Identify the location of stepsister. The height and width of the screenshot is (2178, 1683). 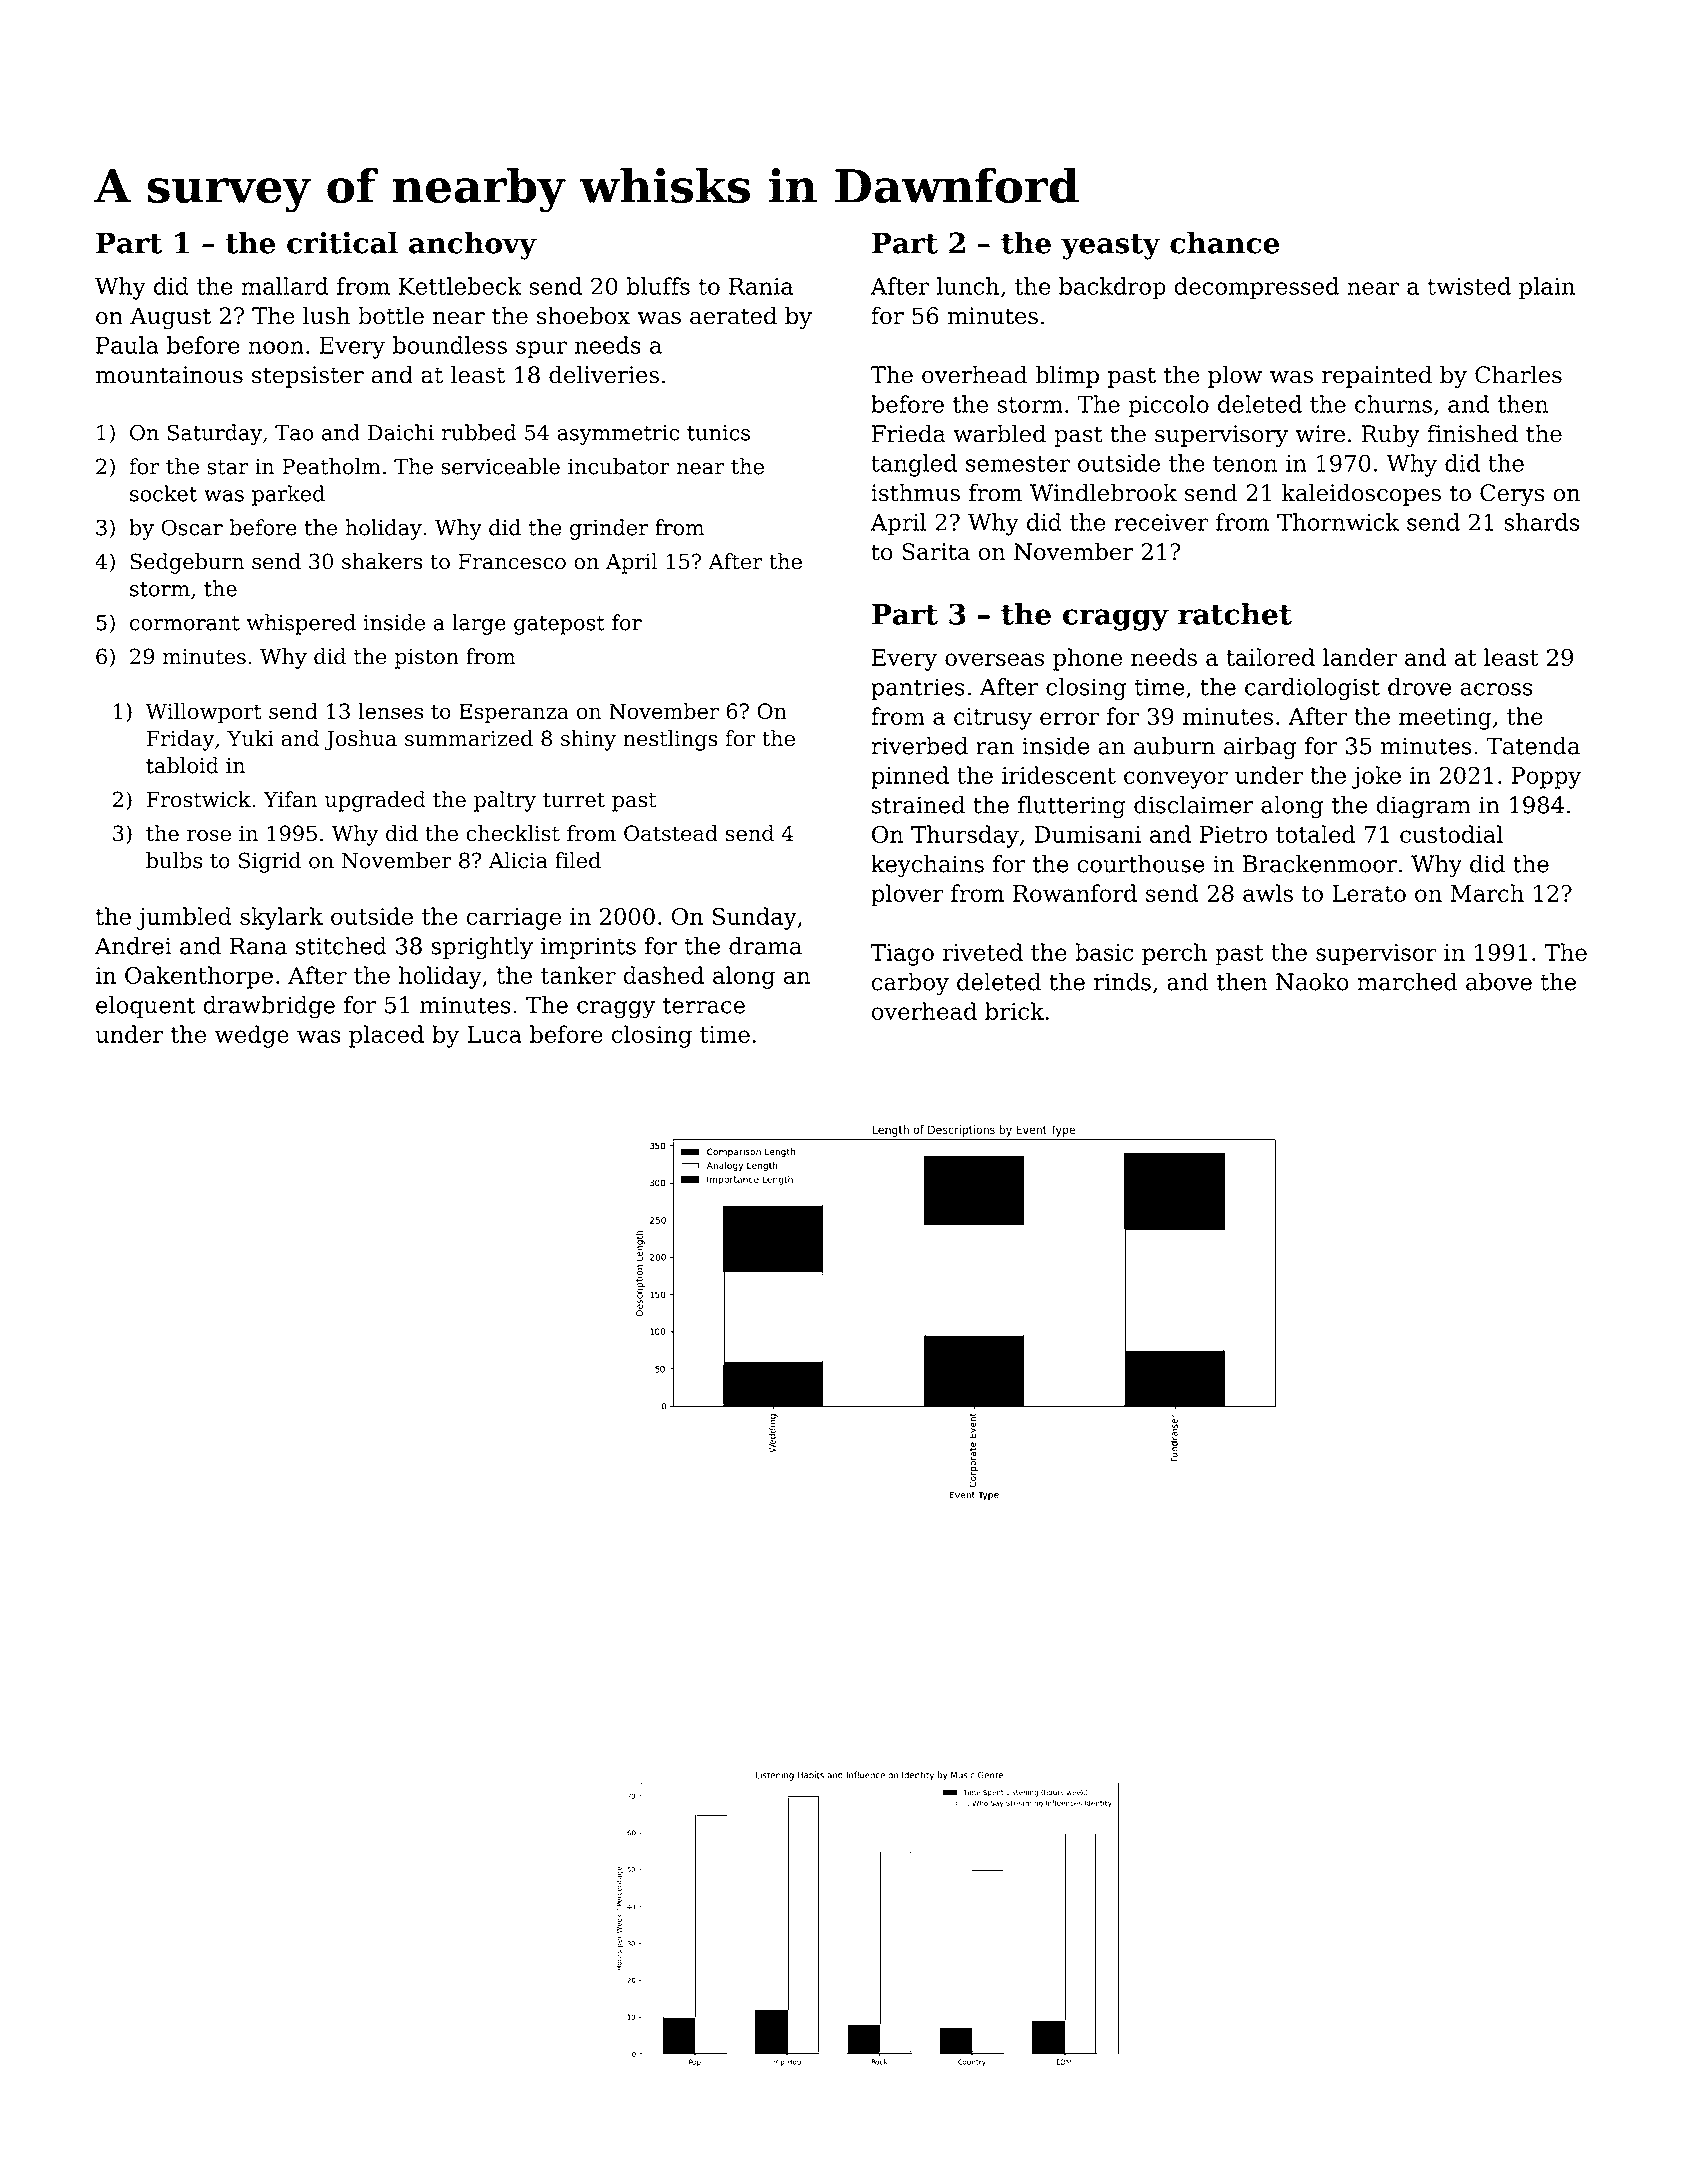
(308, 377).
